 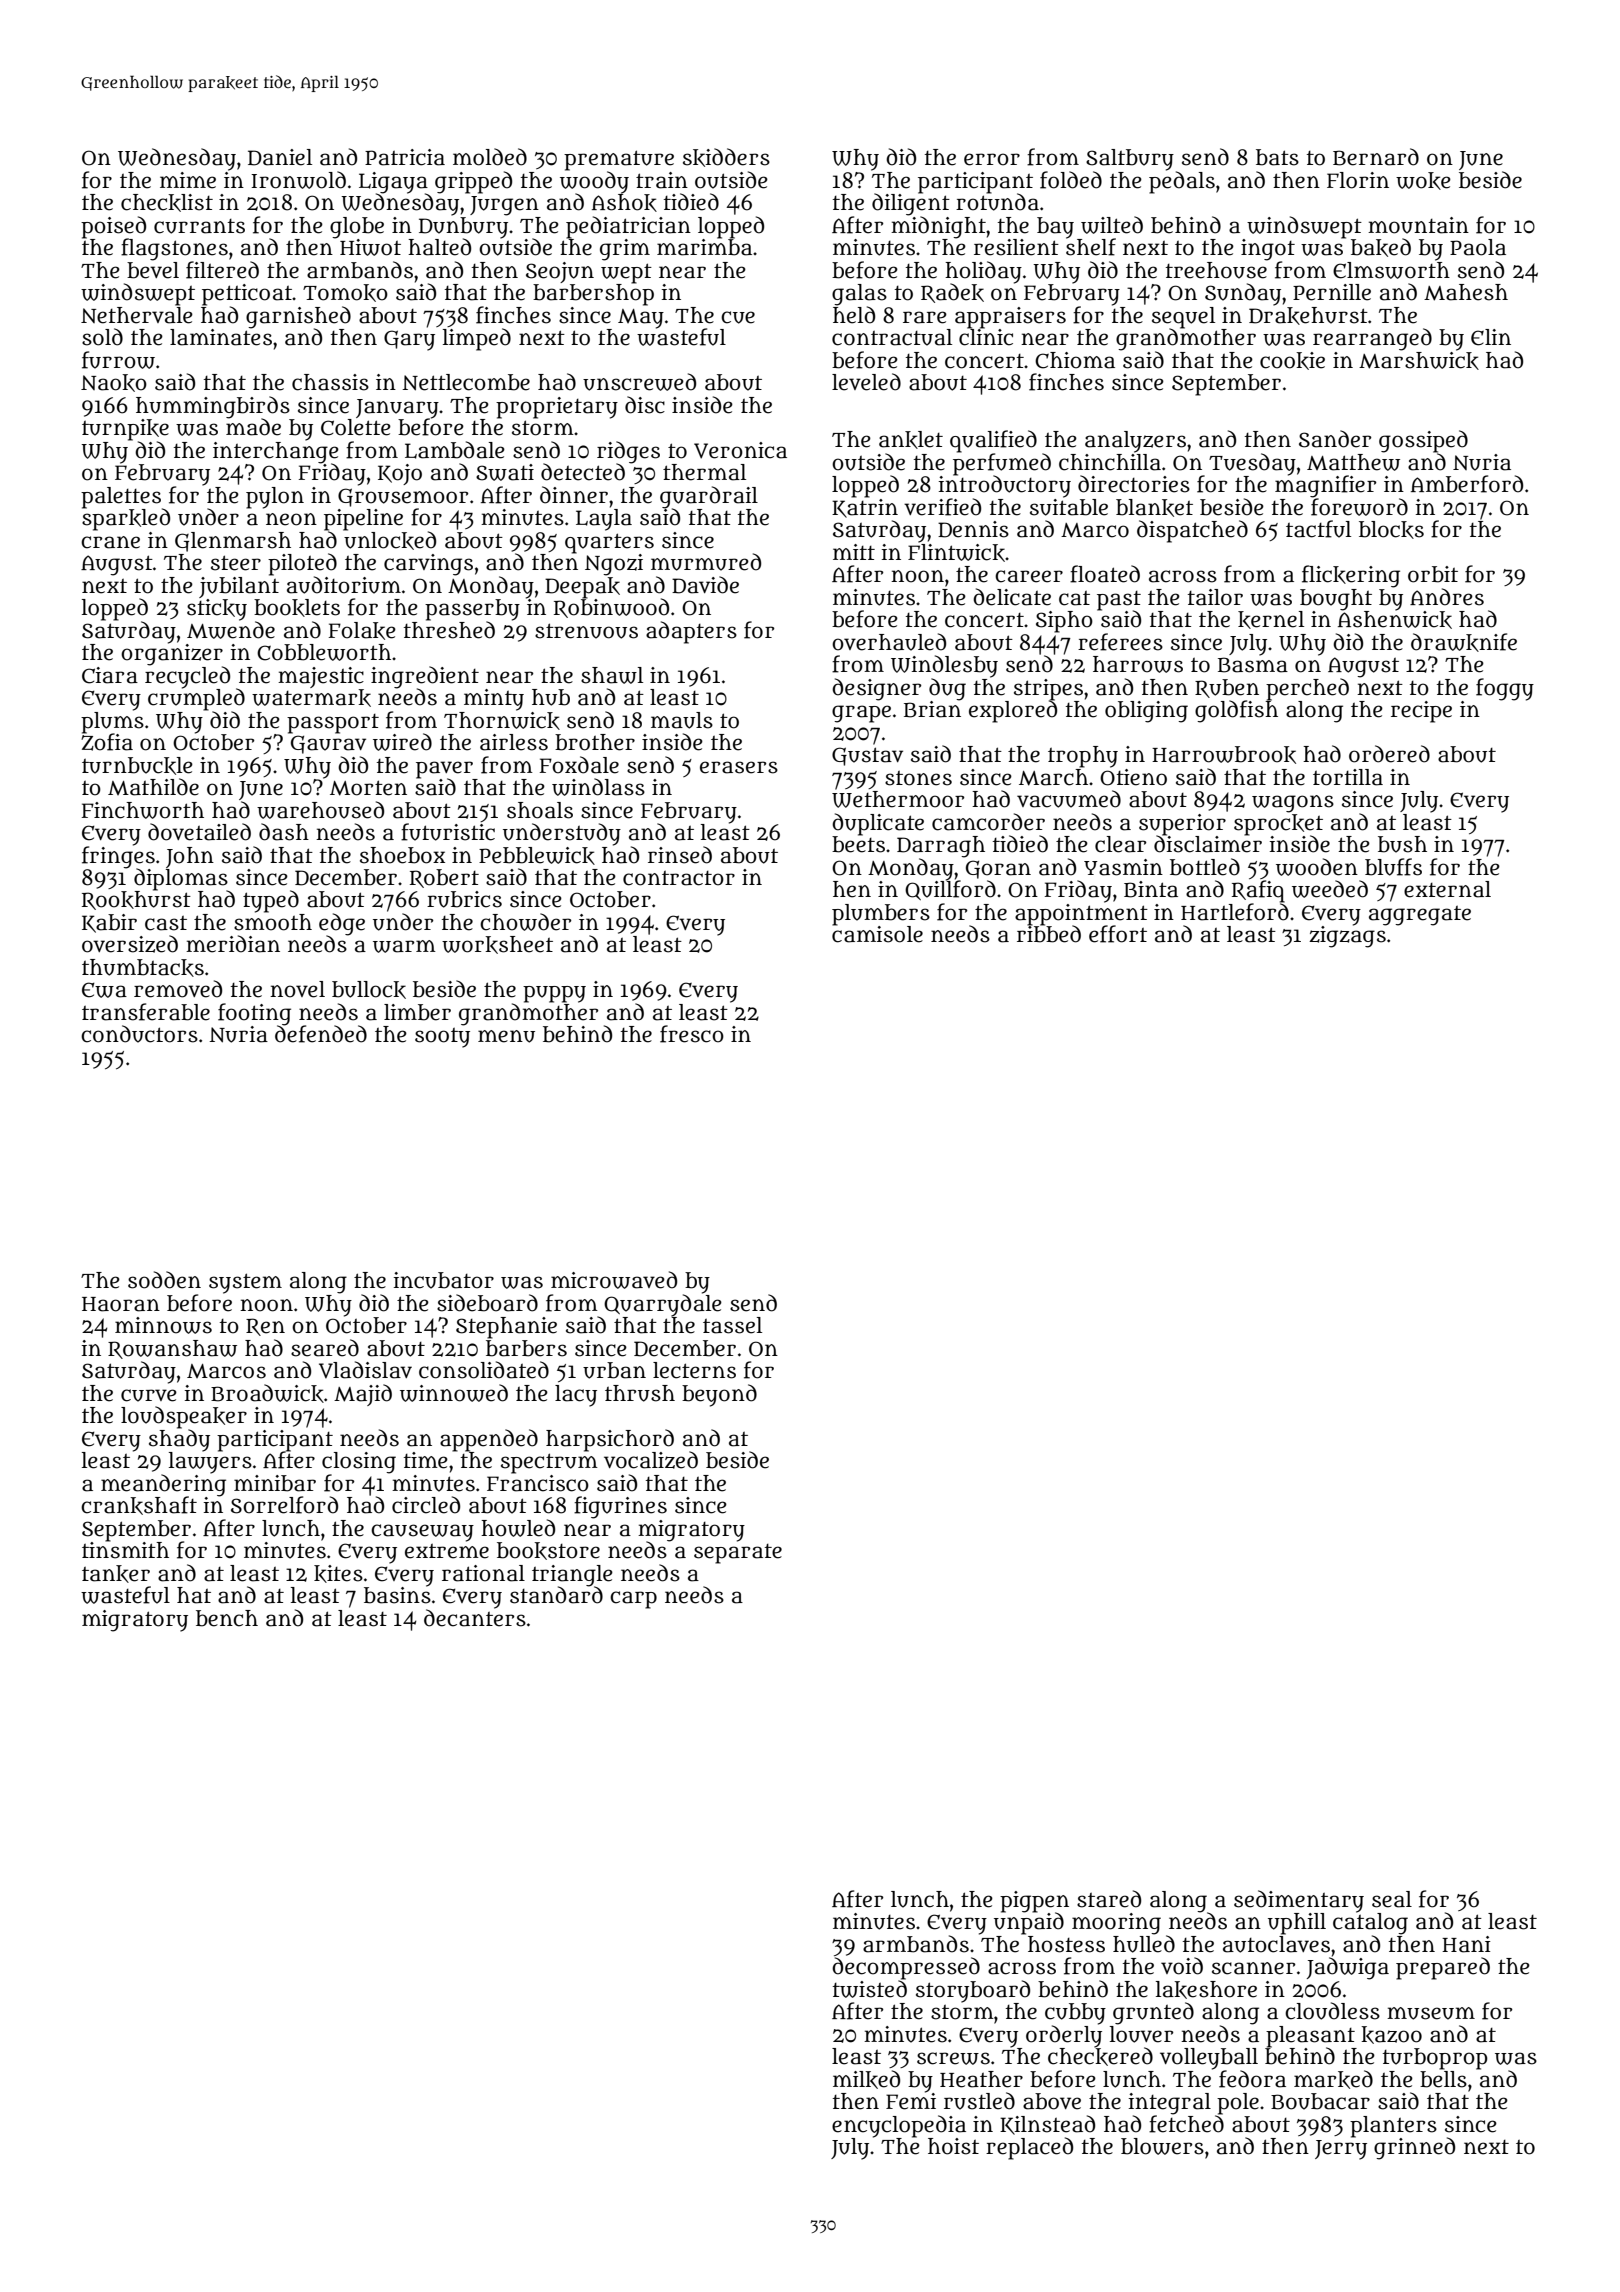 I want to click on error, so click(x=992, y=159).
